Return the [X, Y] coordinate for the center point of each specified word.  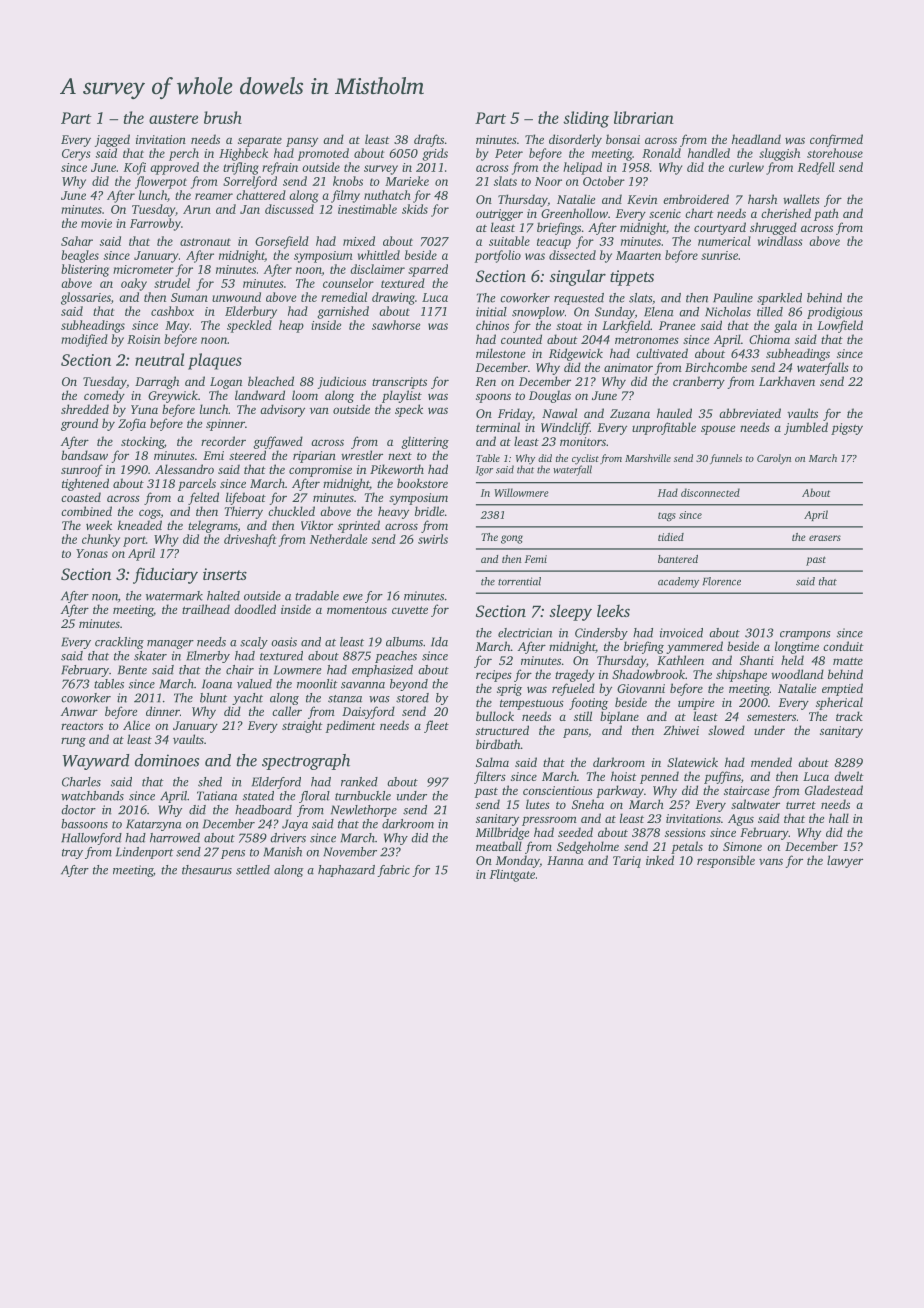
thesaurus [207, 870]
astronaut [205, 242]
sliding [586, 119]
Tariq [627, 862]
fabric [393, 871]
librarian [644, 117]
